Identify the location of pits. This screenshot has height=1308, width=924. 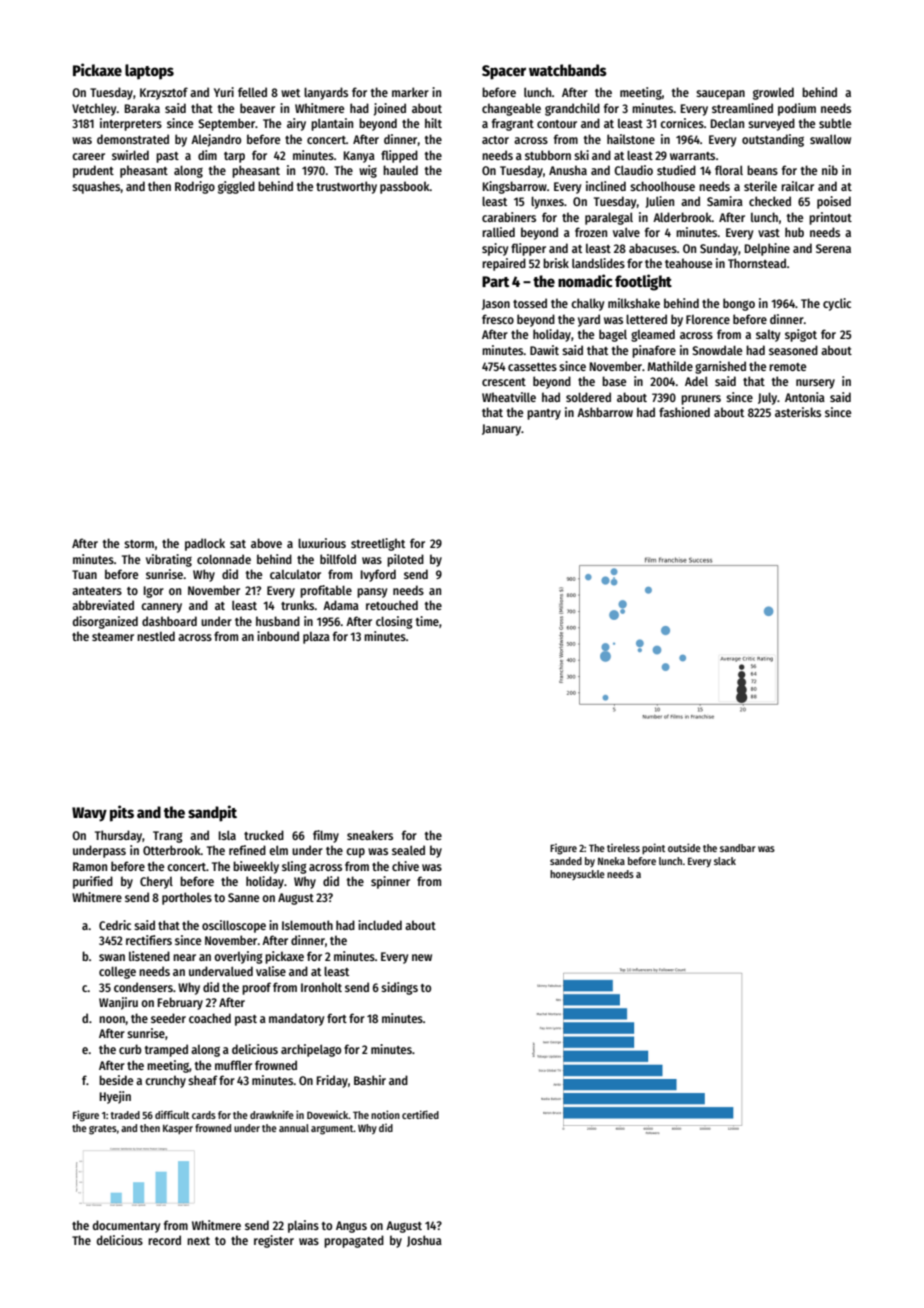
(122, 813).
